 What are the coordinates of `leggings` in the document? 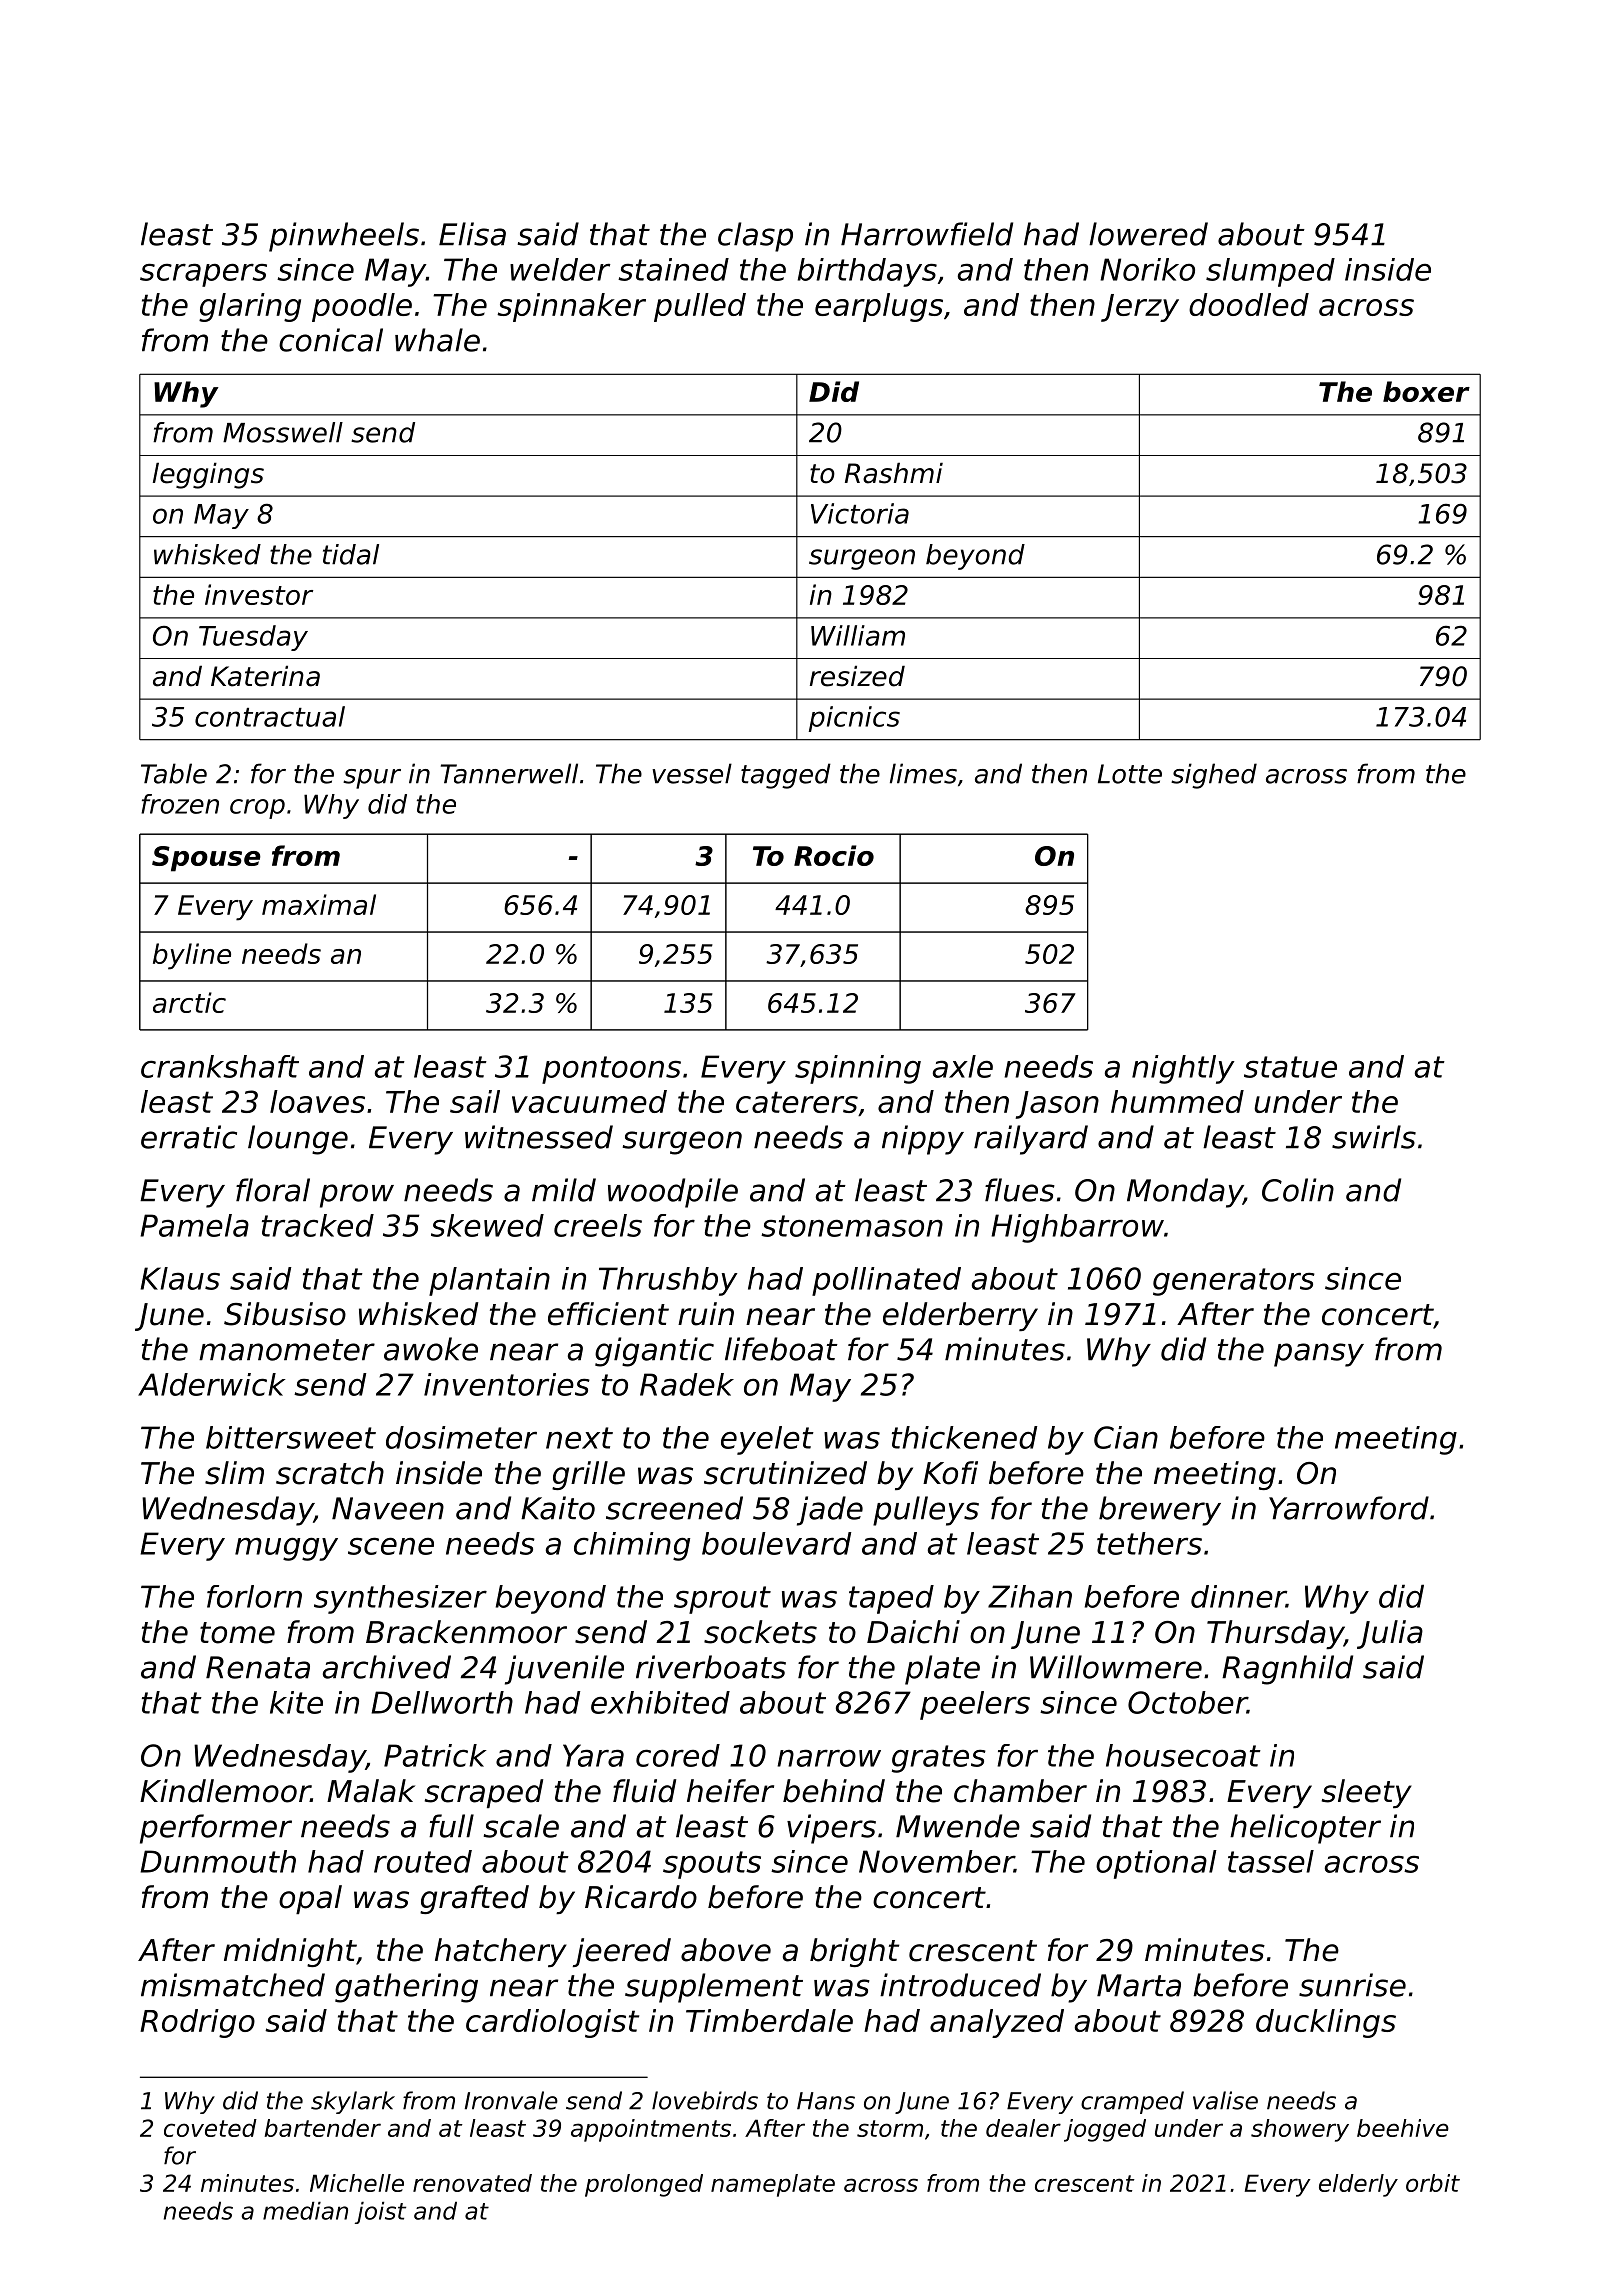 It's located at (208, 475).
